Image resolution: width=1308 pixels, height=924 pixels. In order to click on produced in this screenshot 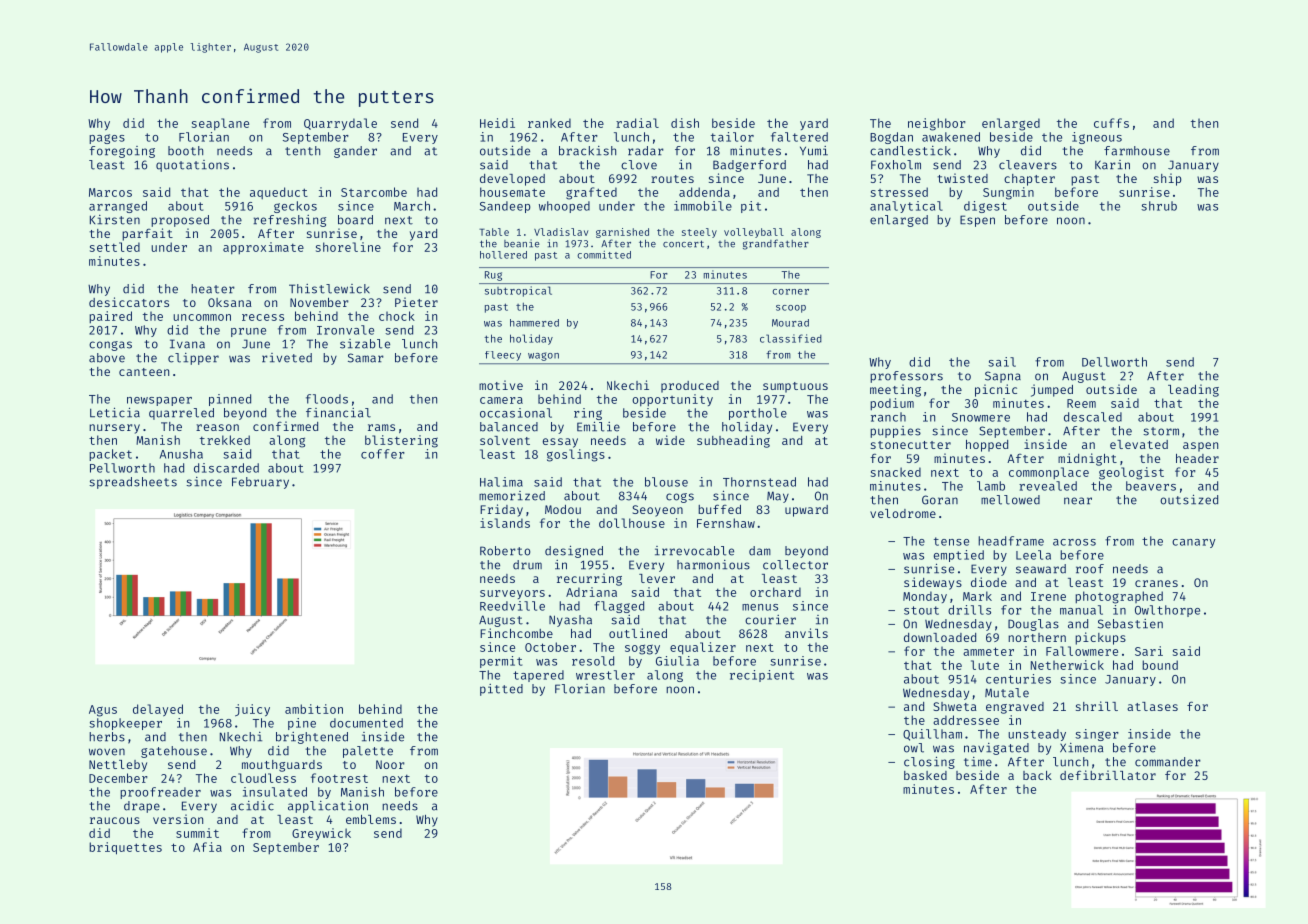, I will do `click(690, 387)`.
